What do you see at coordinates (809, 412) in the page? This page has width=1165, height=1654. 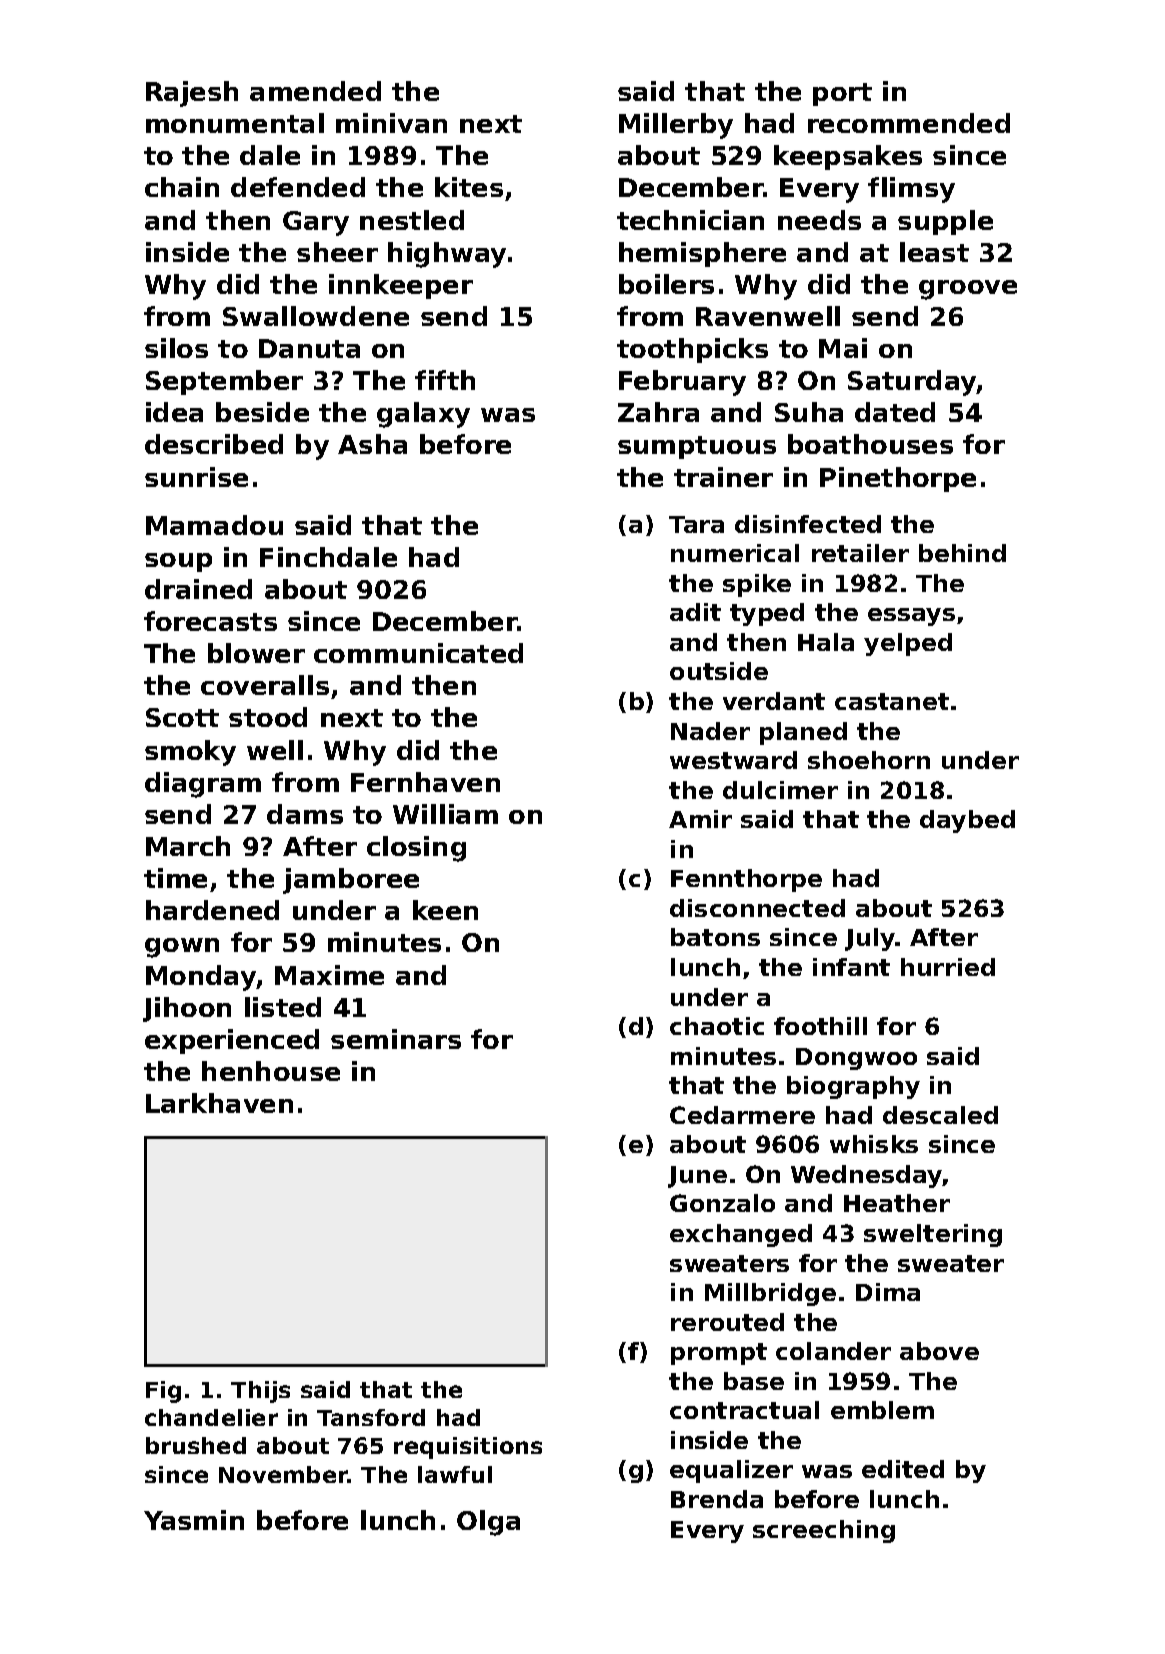 I see `Suha` at bounding box center [809, 412].
